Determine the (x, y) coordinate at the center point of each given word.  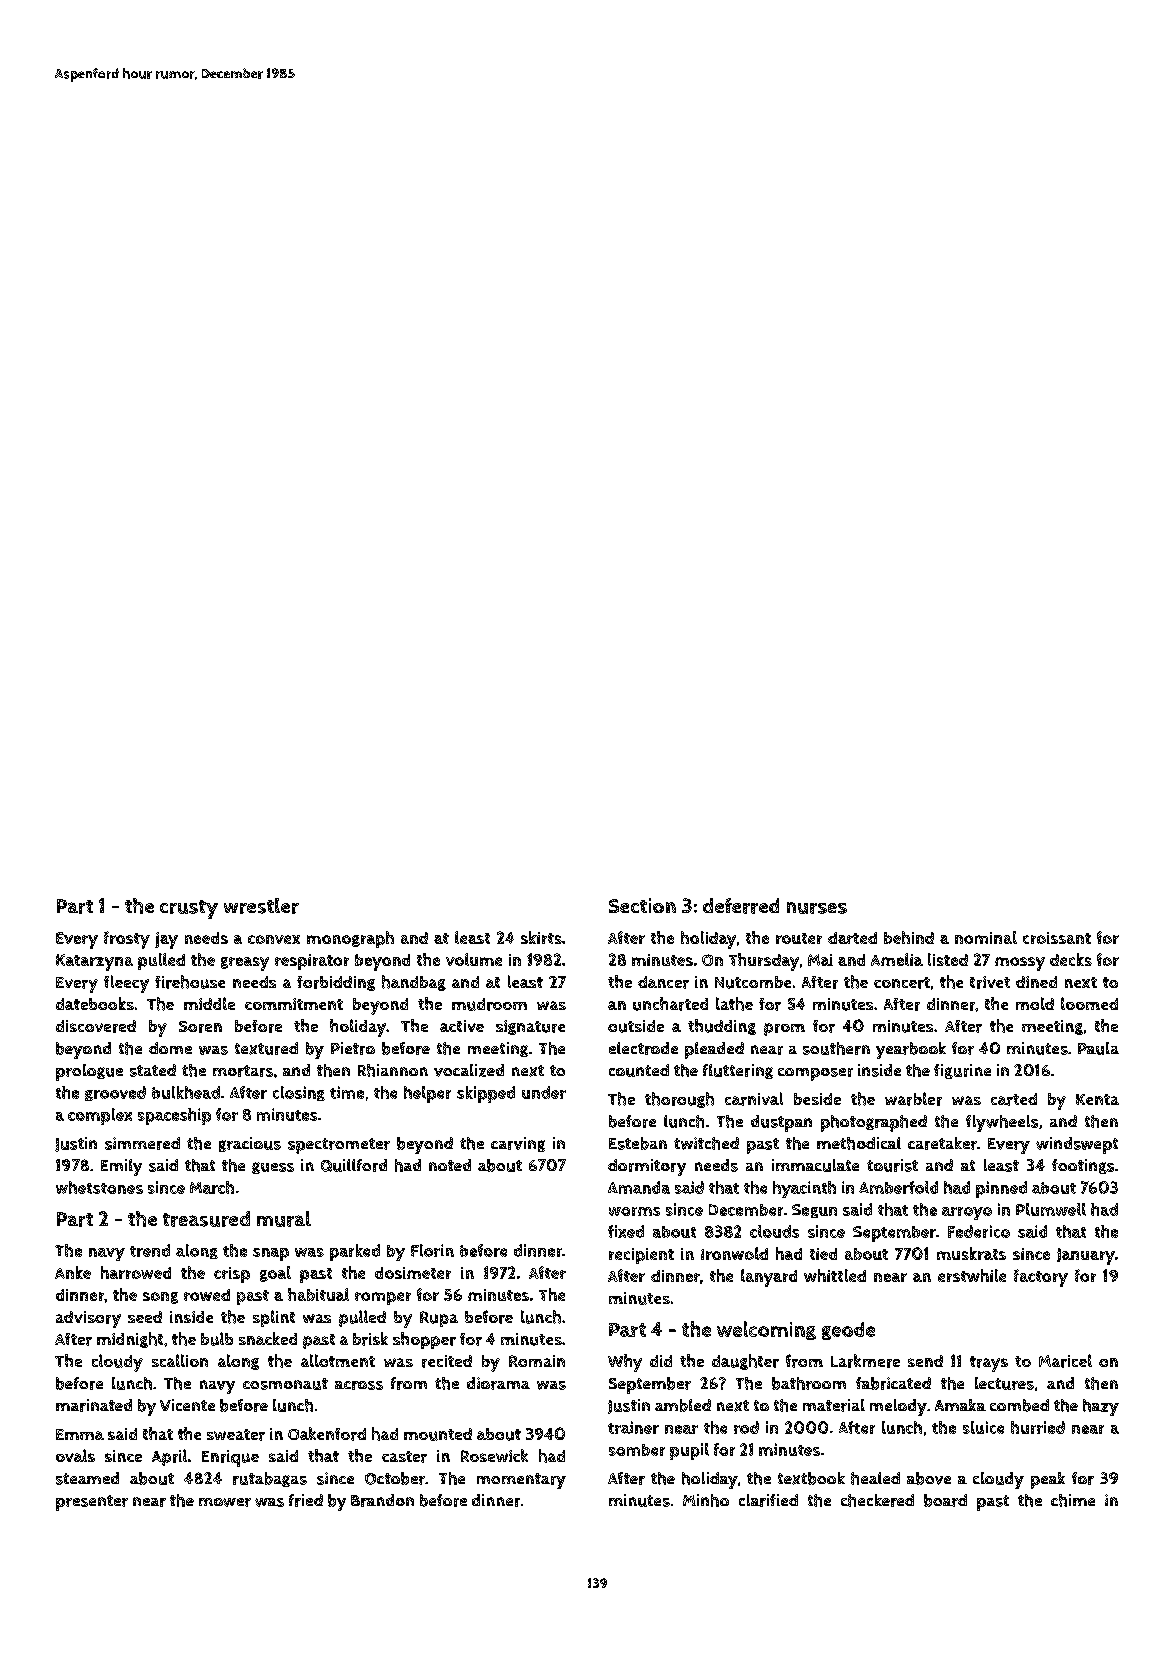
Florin (432, 1250)
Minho (706, 1500)
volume (474, 959)
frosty (127, 940)
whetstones (99, 1187)
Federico (979, 1231)
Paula (1098, 1048)
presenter (92, 1503)
